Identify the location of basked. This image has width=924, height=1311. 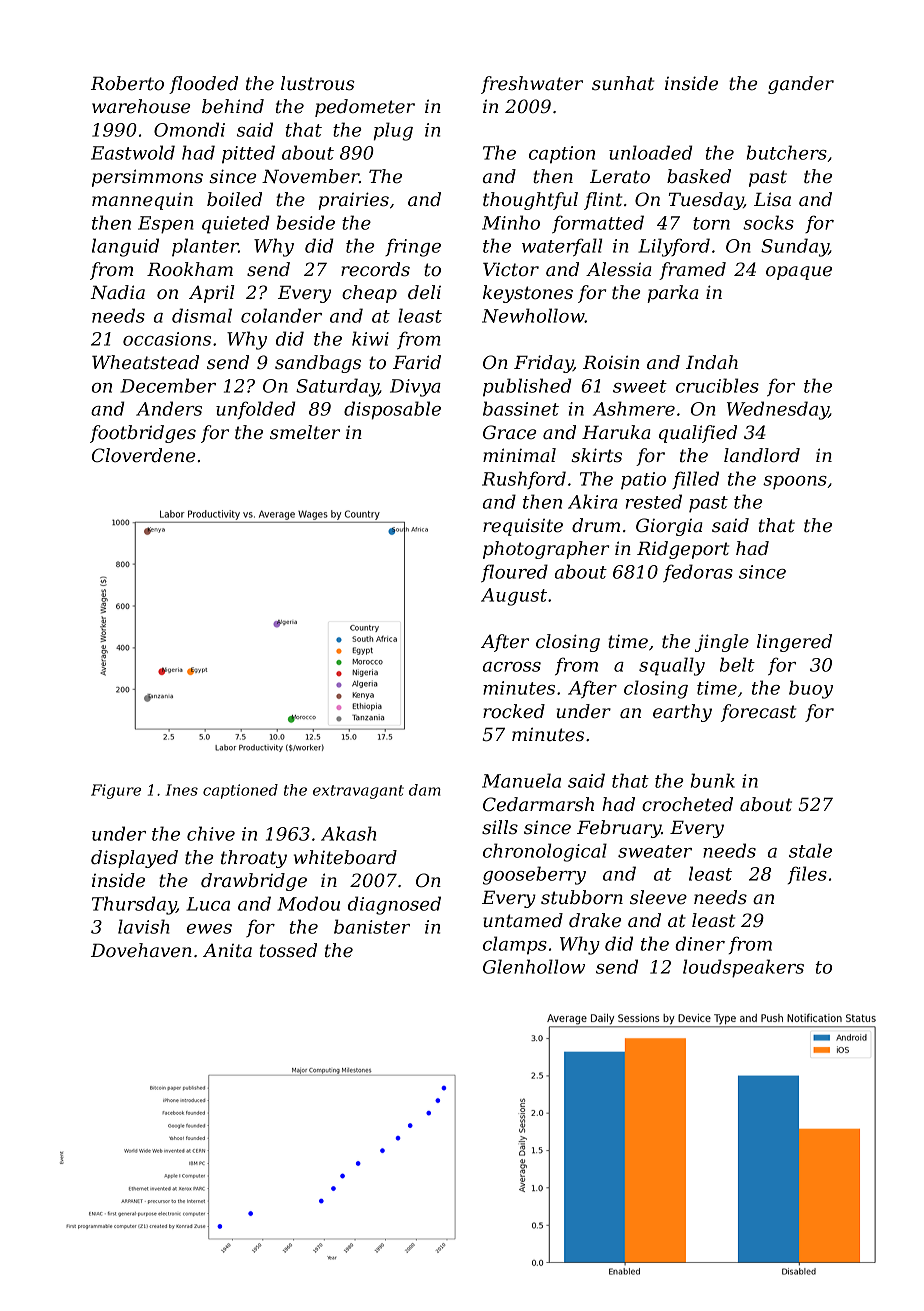
(699, 176).
